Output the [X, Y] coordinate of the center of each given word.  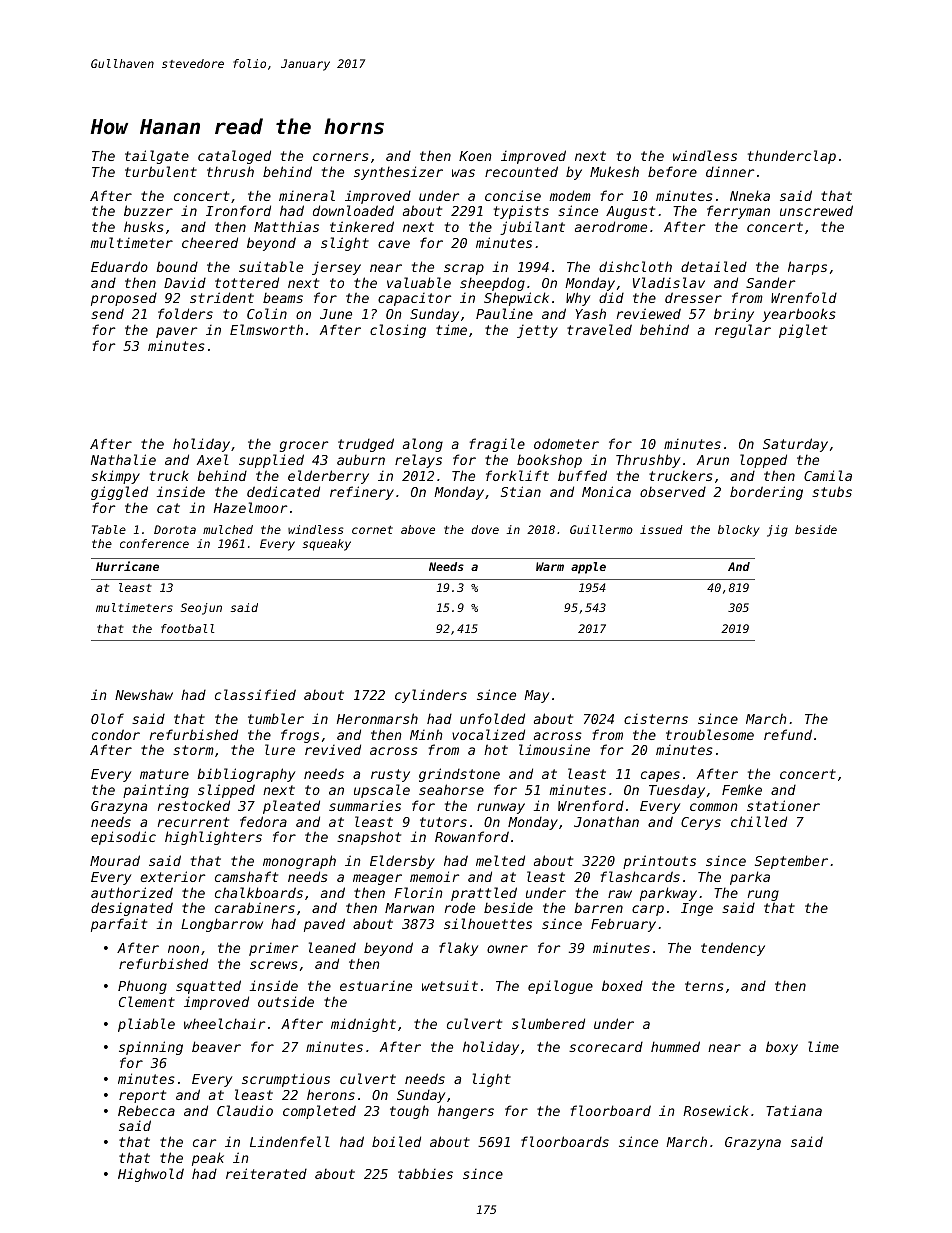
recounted [521, 171]
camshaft [246, 876]
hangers [466, 1112]
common [714, 807]
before [672, 171]
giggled [119, 493]
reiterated [266, 1173]
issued [661, 529]
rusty [390, 775]
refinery [362, 493]
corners [341, 157]
